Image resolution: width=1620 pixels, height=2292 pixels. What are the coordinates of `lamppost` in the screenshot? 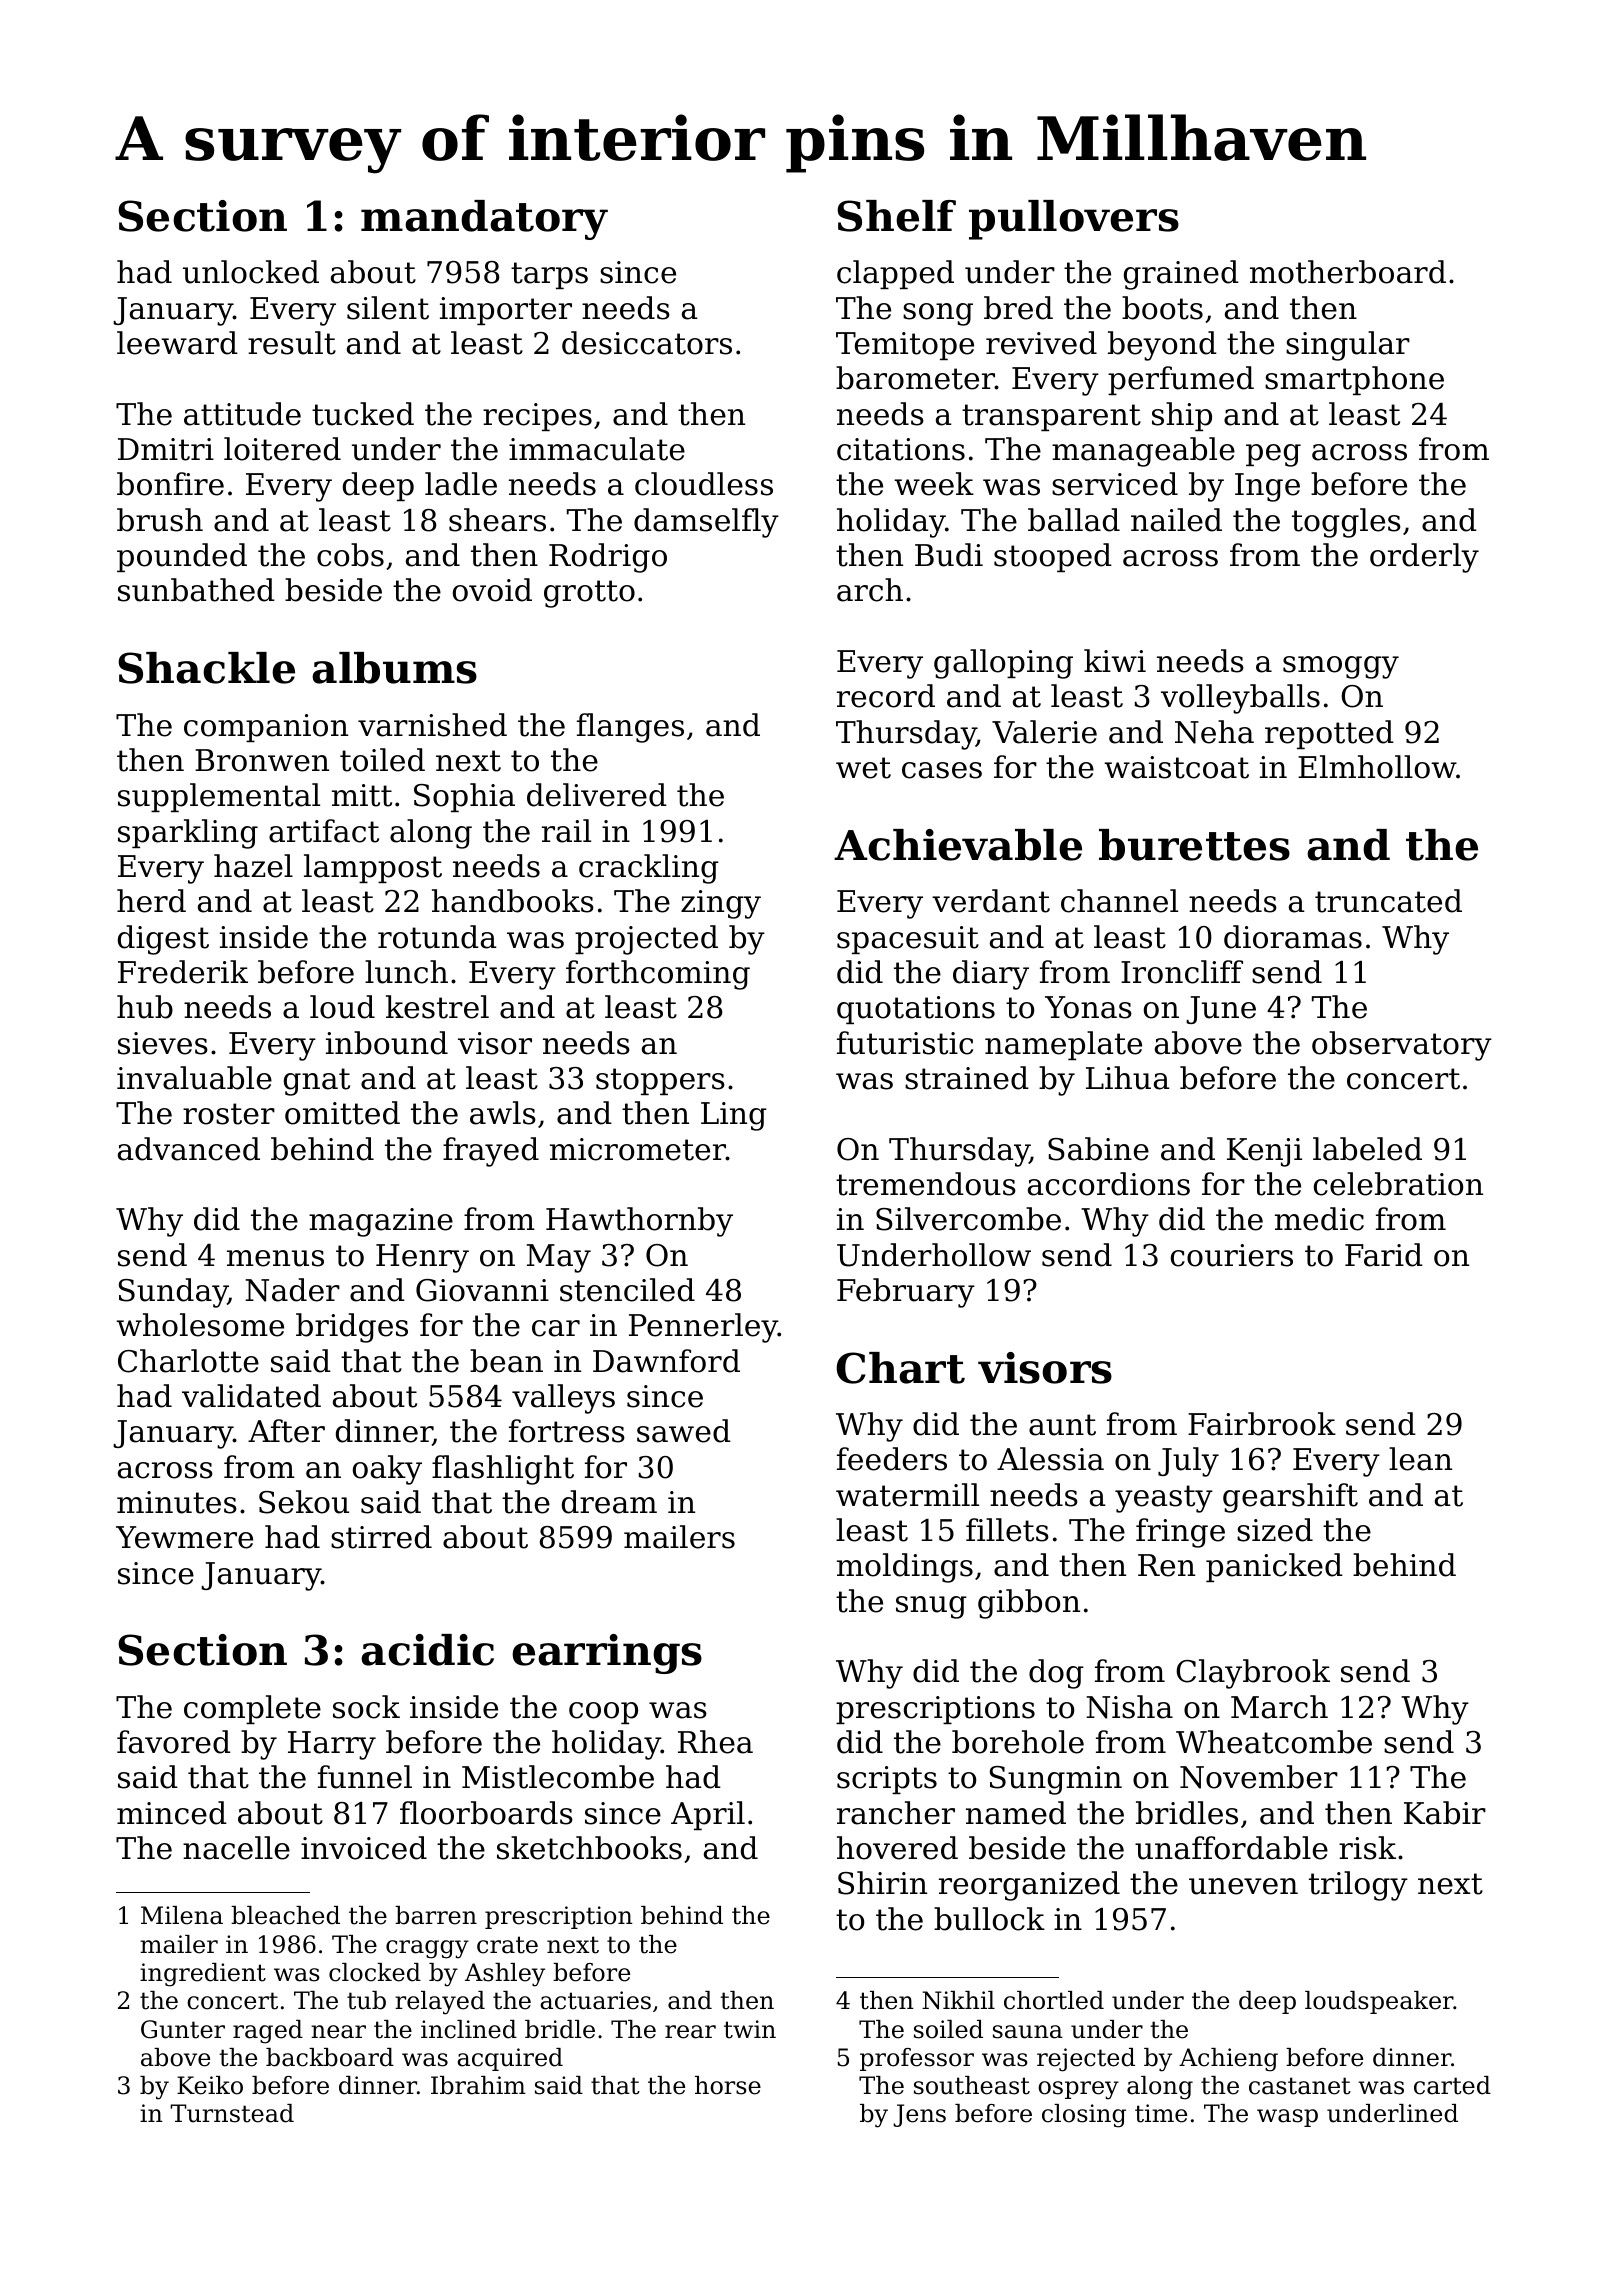 It's located at (373, 868).
